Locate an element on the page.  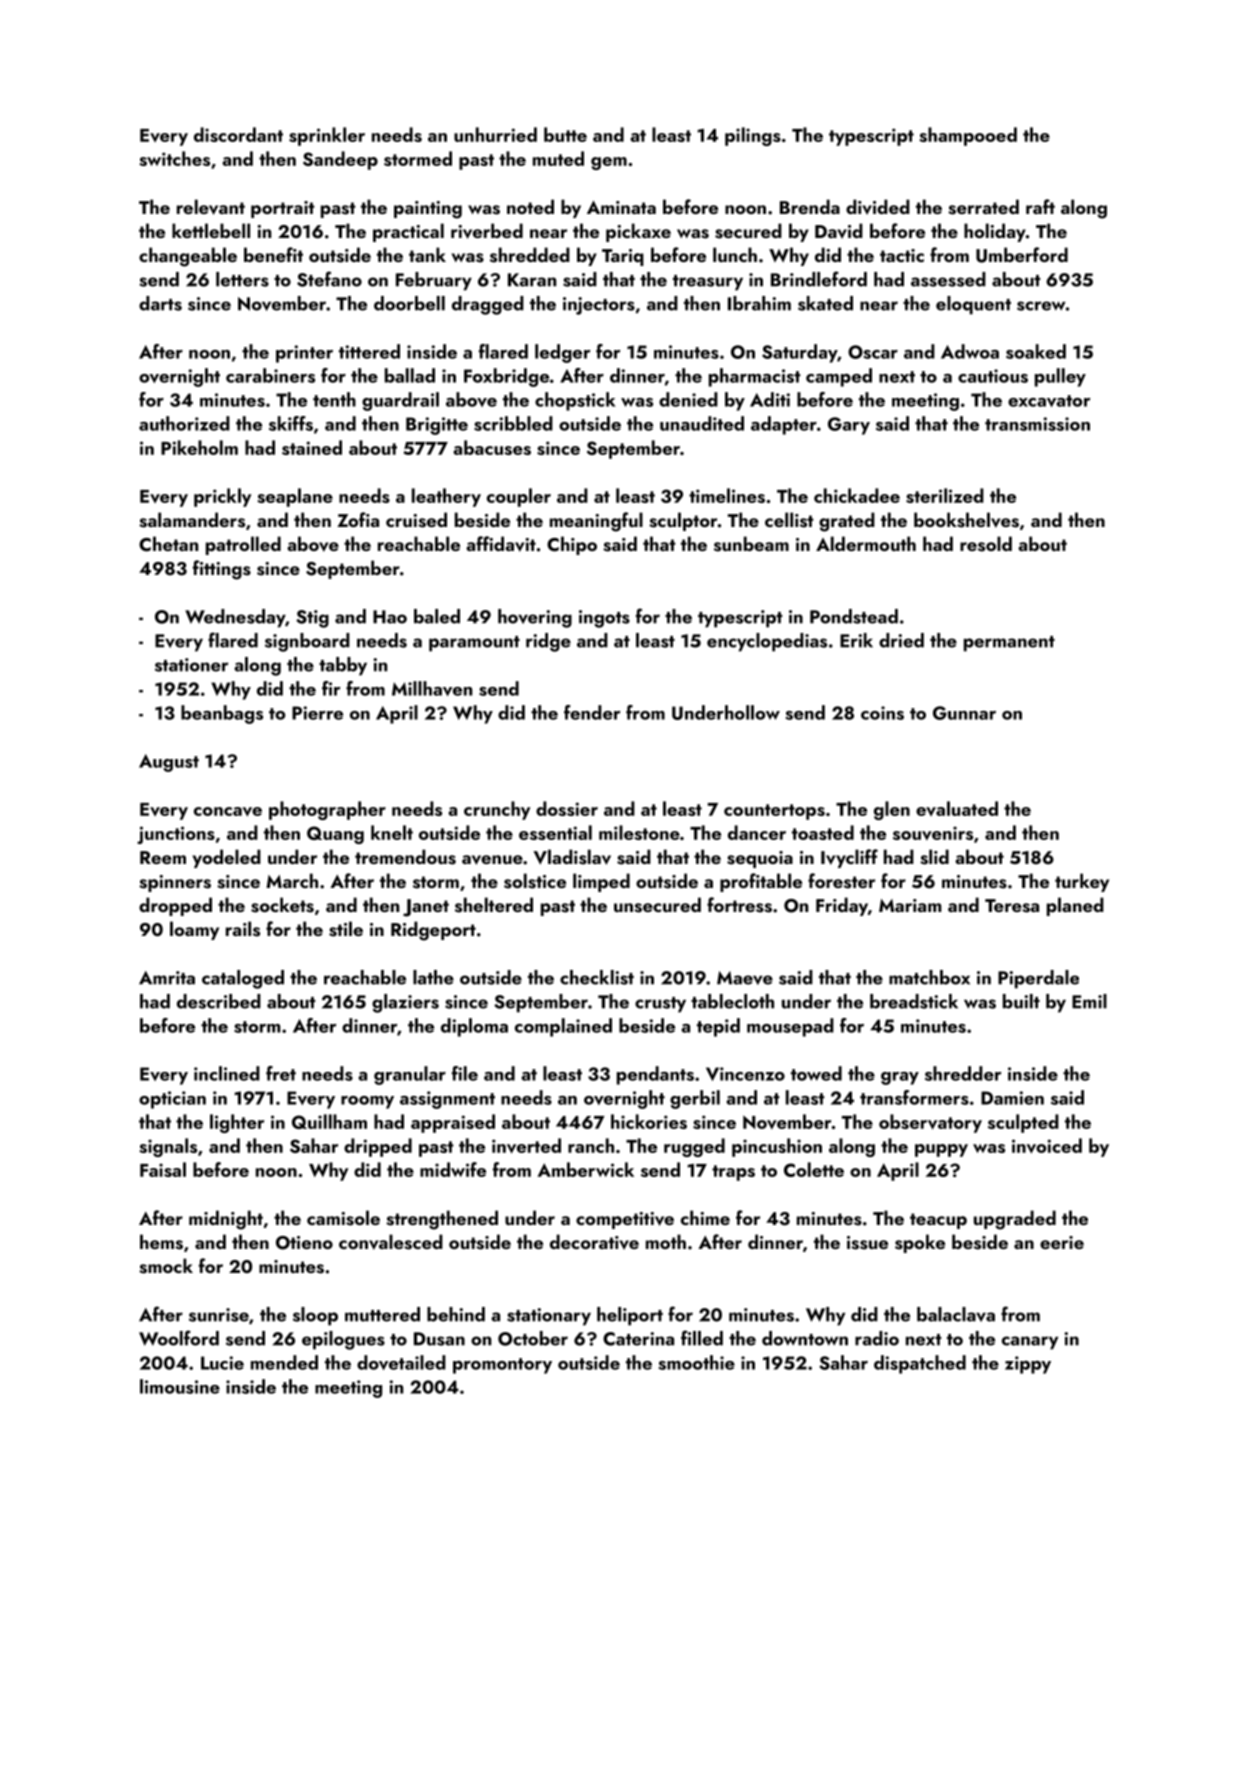
changeable is located at coordinates (188, 257).
